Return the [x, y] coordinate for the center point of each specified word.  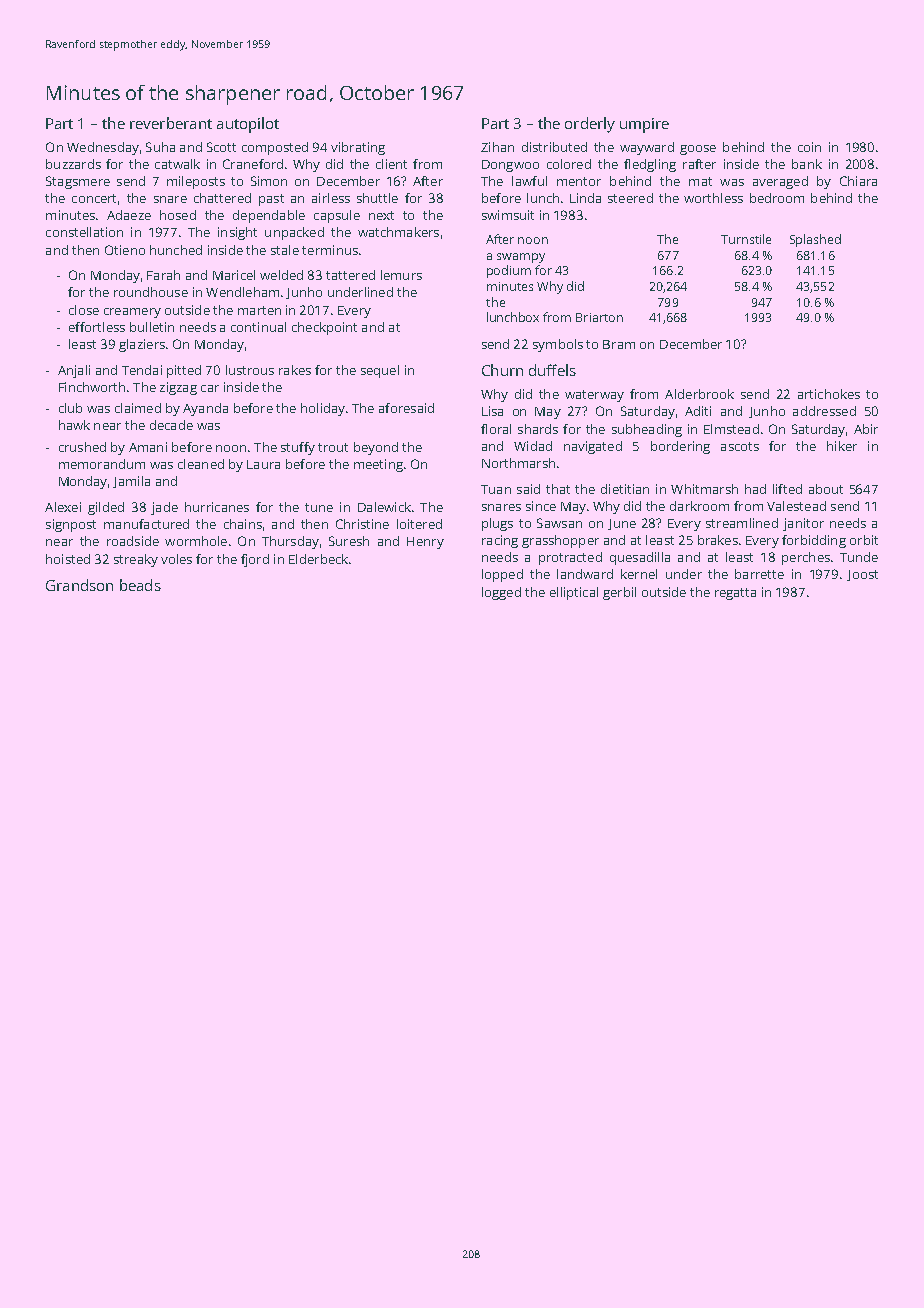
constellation [84, 232]
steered [630, 198]
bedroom [777, 198]
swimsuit [508, 215]
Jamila [131, 482]
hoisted [68, 559]
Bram [619, 344]
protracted [570, 558]
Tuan [496, 489]
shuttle [377, 198]
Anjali [74, 371]
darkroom [699, 506]
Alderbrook [699, 394]
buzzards [73, 164]
